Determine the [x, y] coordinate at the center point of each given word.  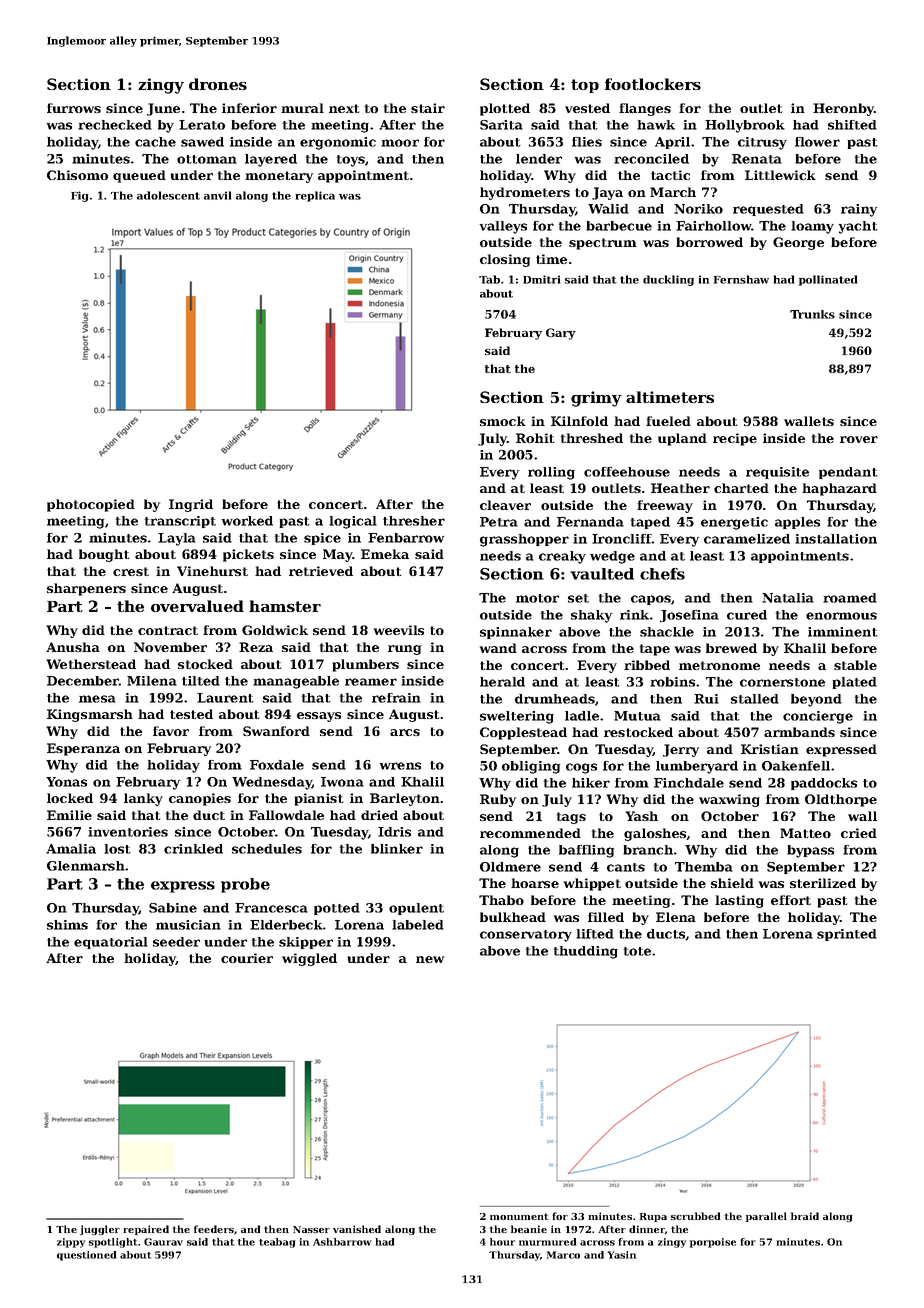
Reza [256, 647]
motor [537, 598]
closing [505, 260]
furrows [74, 108]
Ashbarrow [342, 1242]
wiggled [309, 959]
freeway [665, 506]
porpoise [713, 1243]
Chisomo [77, 175]
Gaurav [163, 1242]
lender [539, 159]
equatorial [111, 943]
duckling [668, 280]
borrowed [709, 242]
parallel [766, 1217]
